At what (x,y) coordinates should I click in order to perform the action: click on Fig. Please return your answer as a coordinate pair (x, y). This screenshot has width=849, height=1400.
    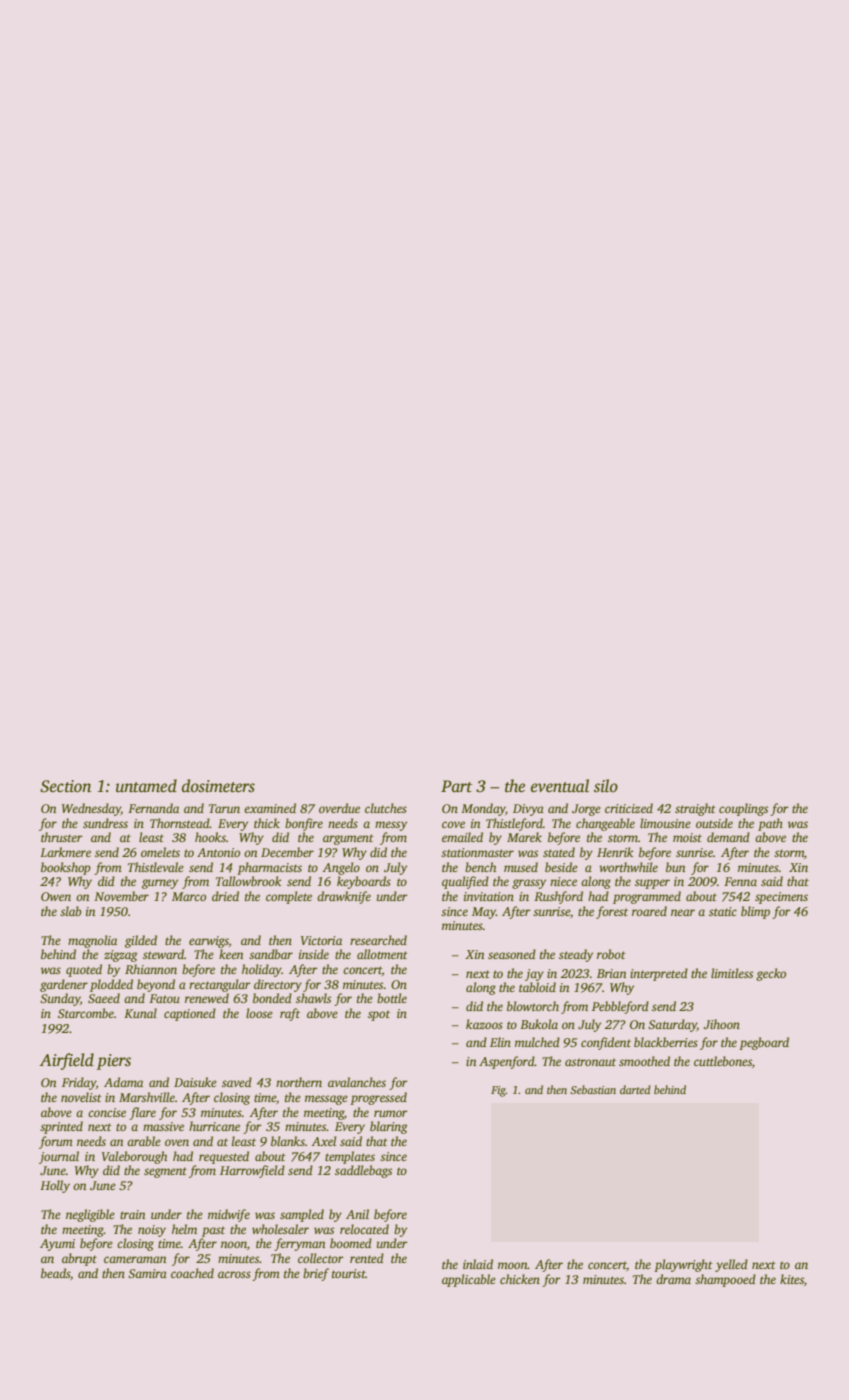
    Looking at the image, I should click on (498, 1091).
